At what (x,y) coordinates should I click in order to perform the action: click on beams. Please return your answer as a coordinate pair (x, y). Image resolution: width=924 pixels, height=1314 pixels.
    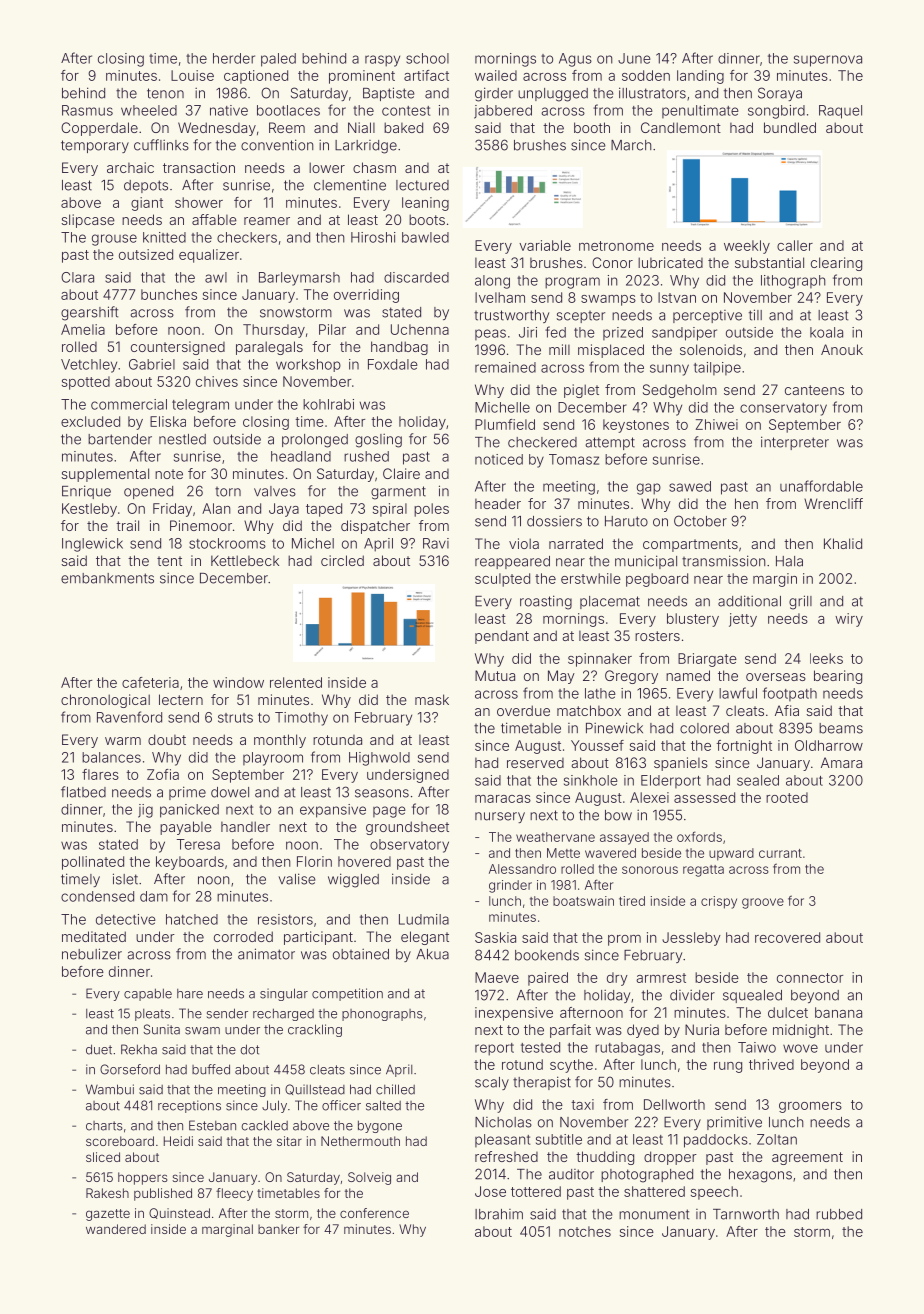
    Looking at the image, I should click on (841, 728).
